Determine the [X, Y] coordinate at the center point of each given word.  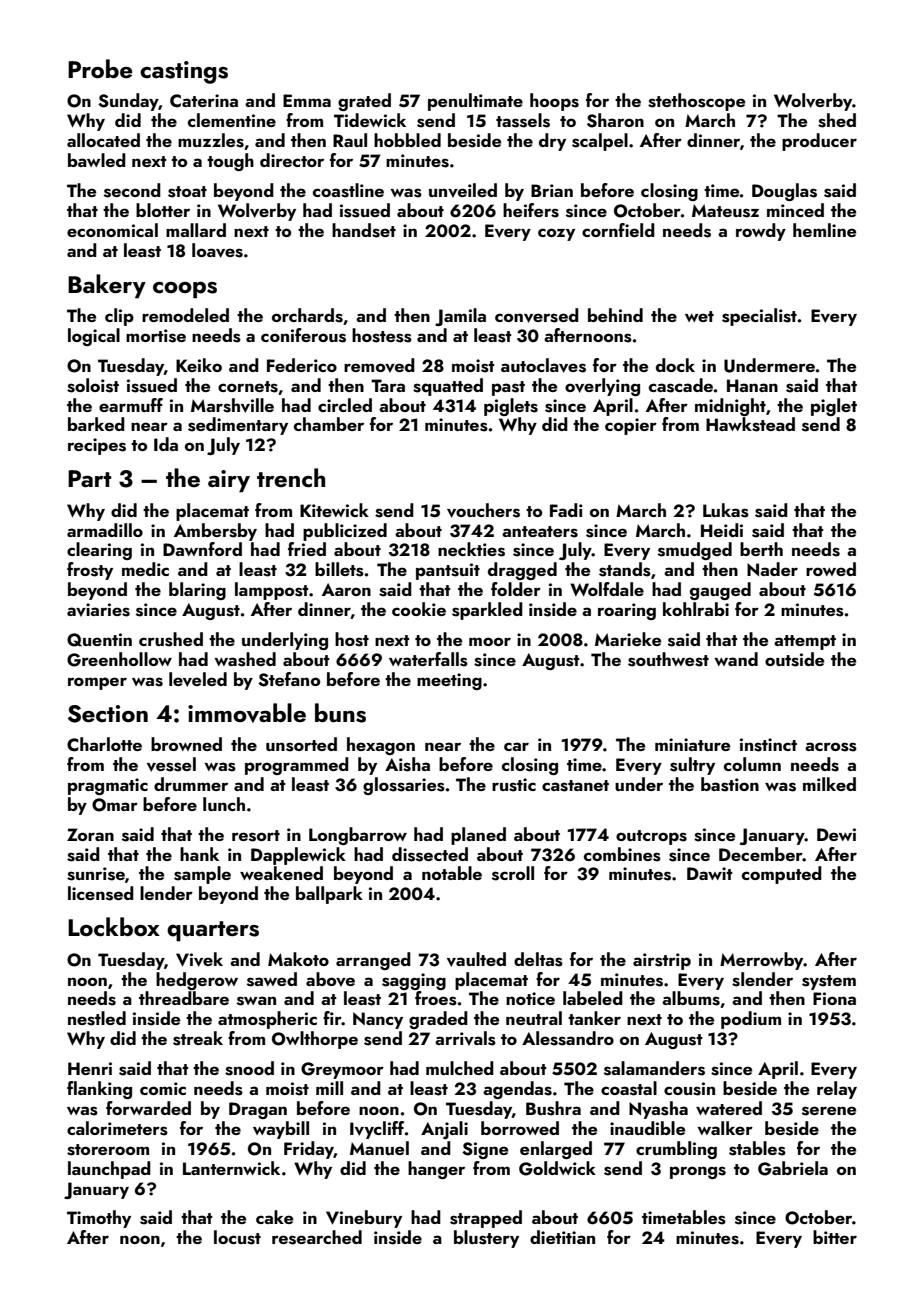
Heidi [722, 530]
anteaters [540, 532]
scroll [513, 873]
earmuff [131, 405]
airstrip [662, 961]
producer [819, 142]
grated [364, 102]
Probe [100, 68]
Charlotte [104, 744]
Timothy [99, 1219]
